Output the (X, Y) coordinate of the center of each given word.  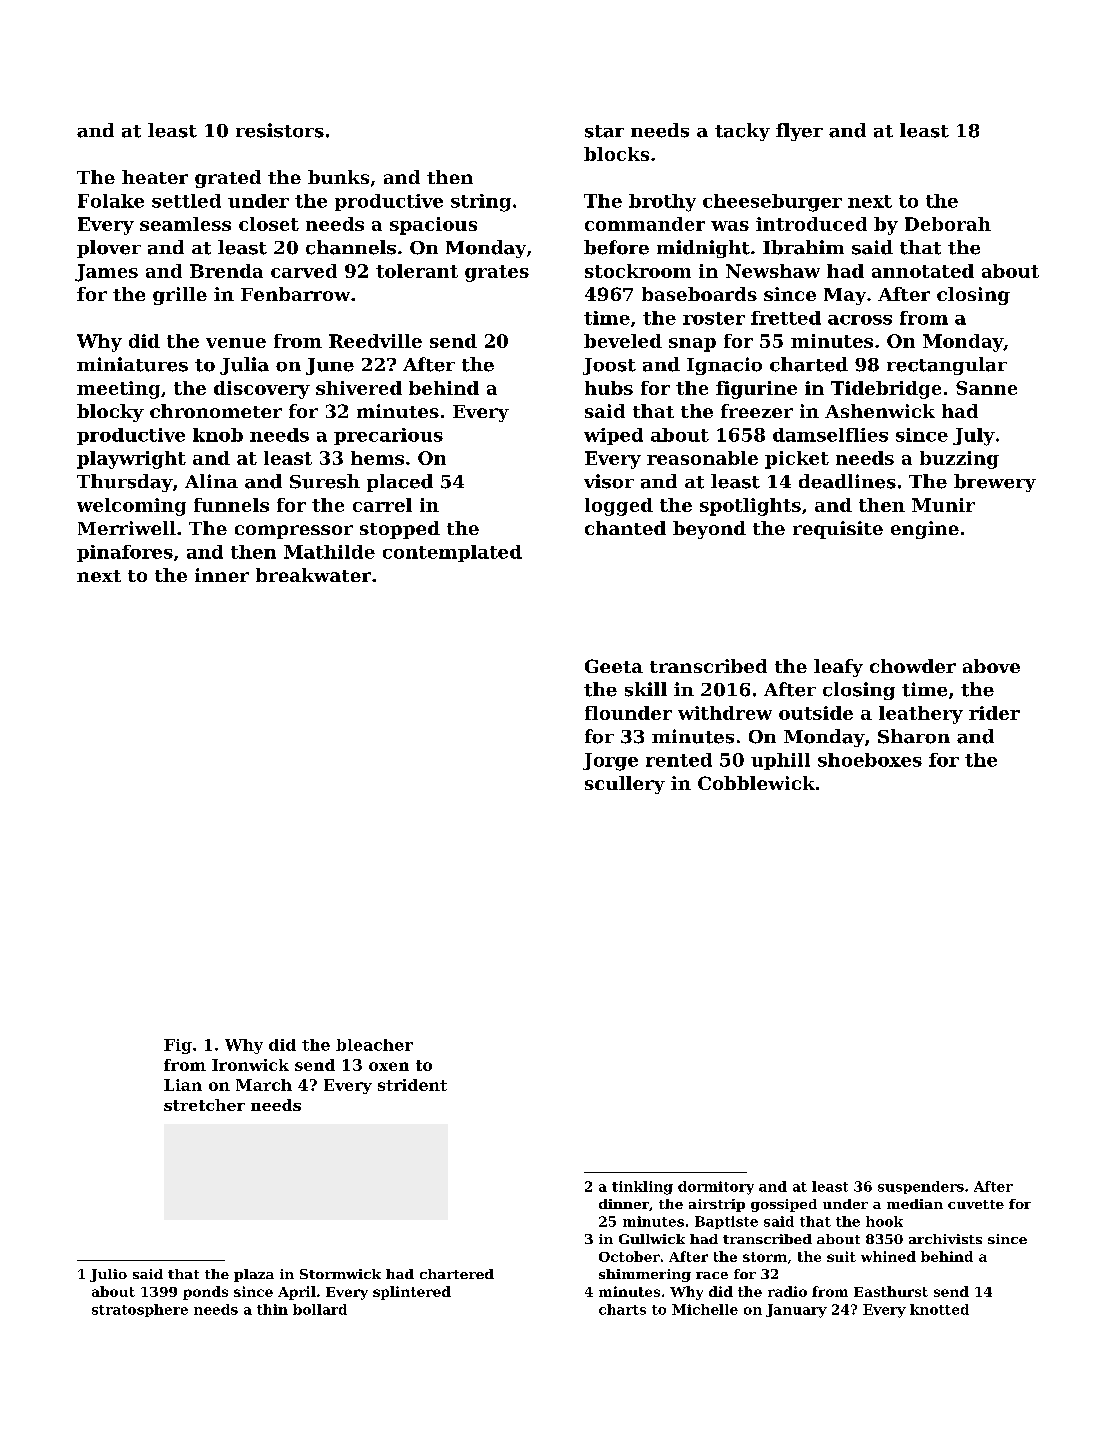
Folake (111, 201)
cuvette (976, 1204)
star (604, 131)
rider (994, 713)
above (991, 666)
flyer (799, 132)
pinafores (125, 553)
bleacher (374, 1045)
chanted (625, 528)
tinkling (642, 1188)
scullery (625, 785)
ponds (205, 1293)
